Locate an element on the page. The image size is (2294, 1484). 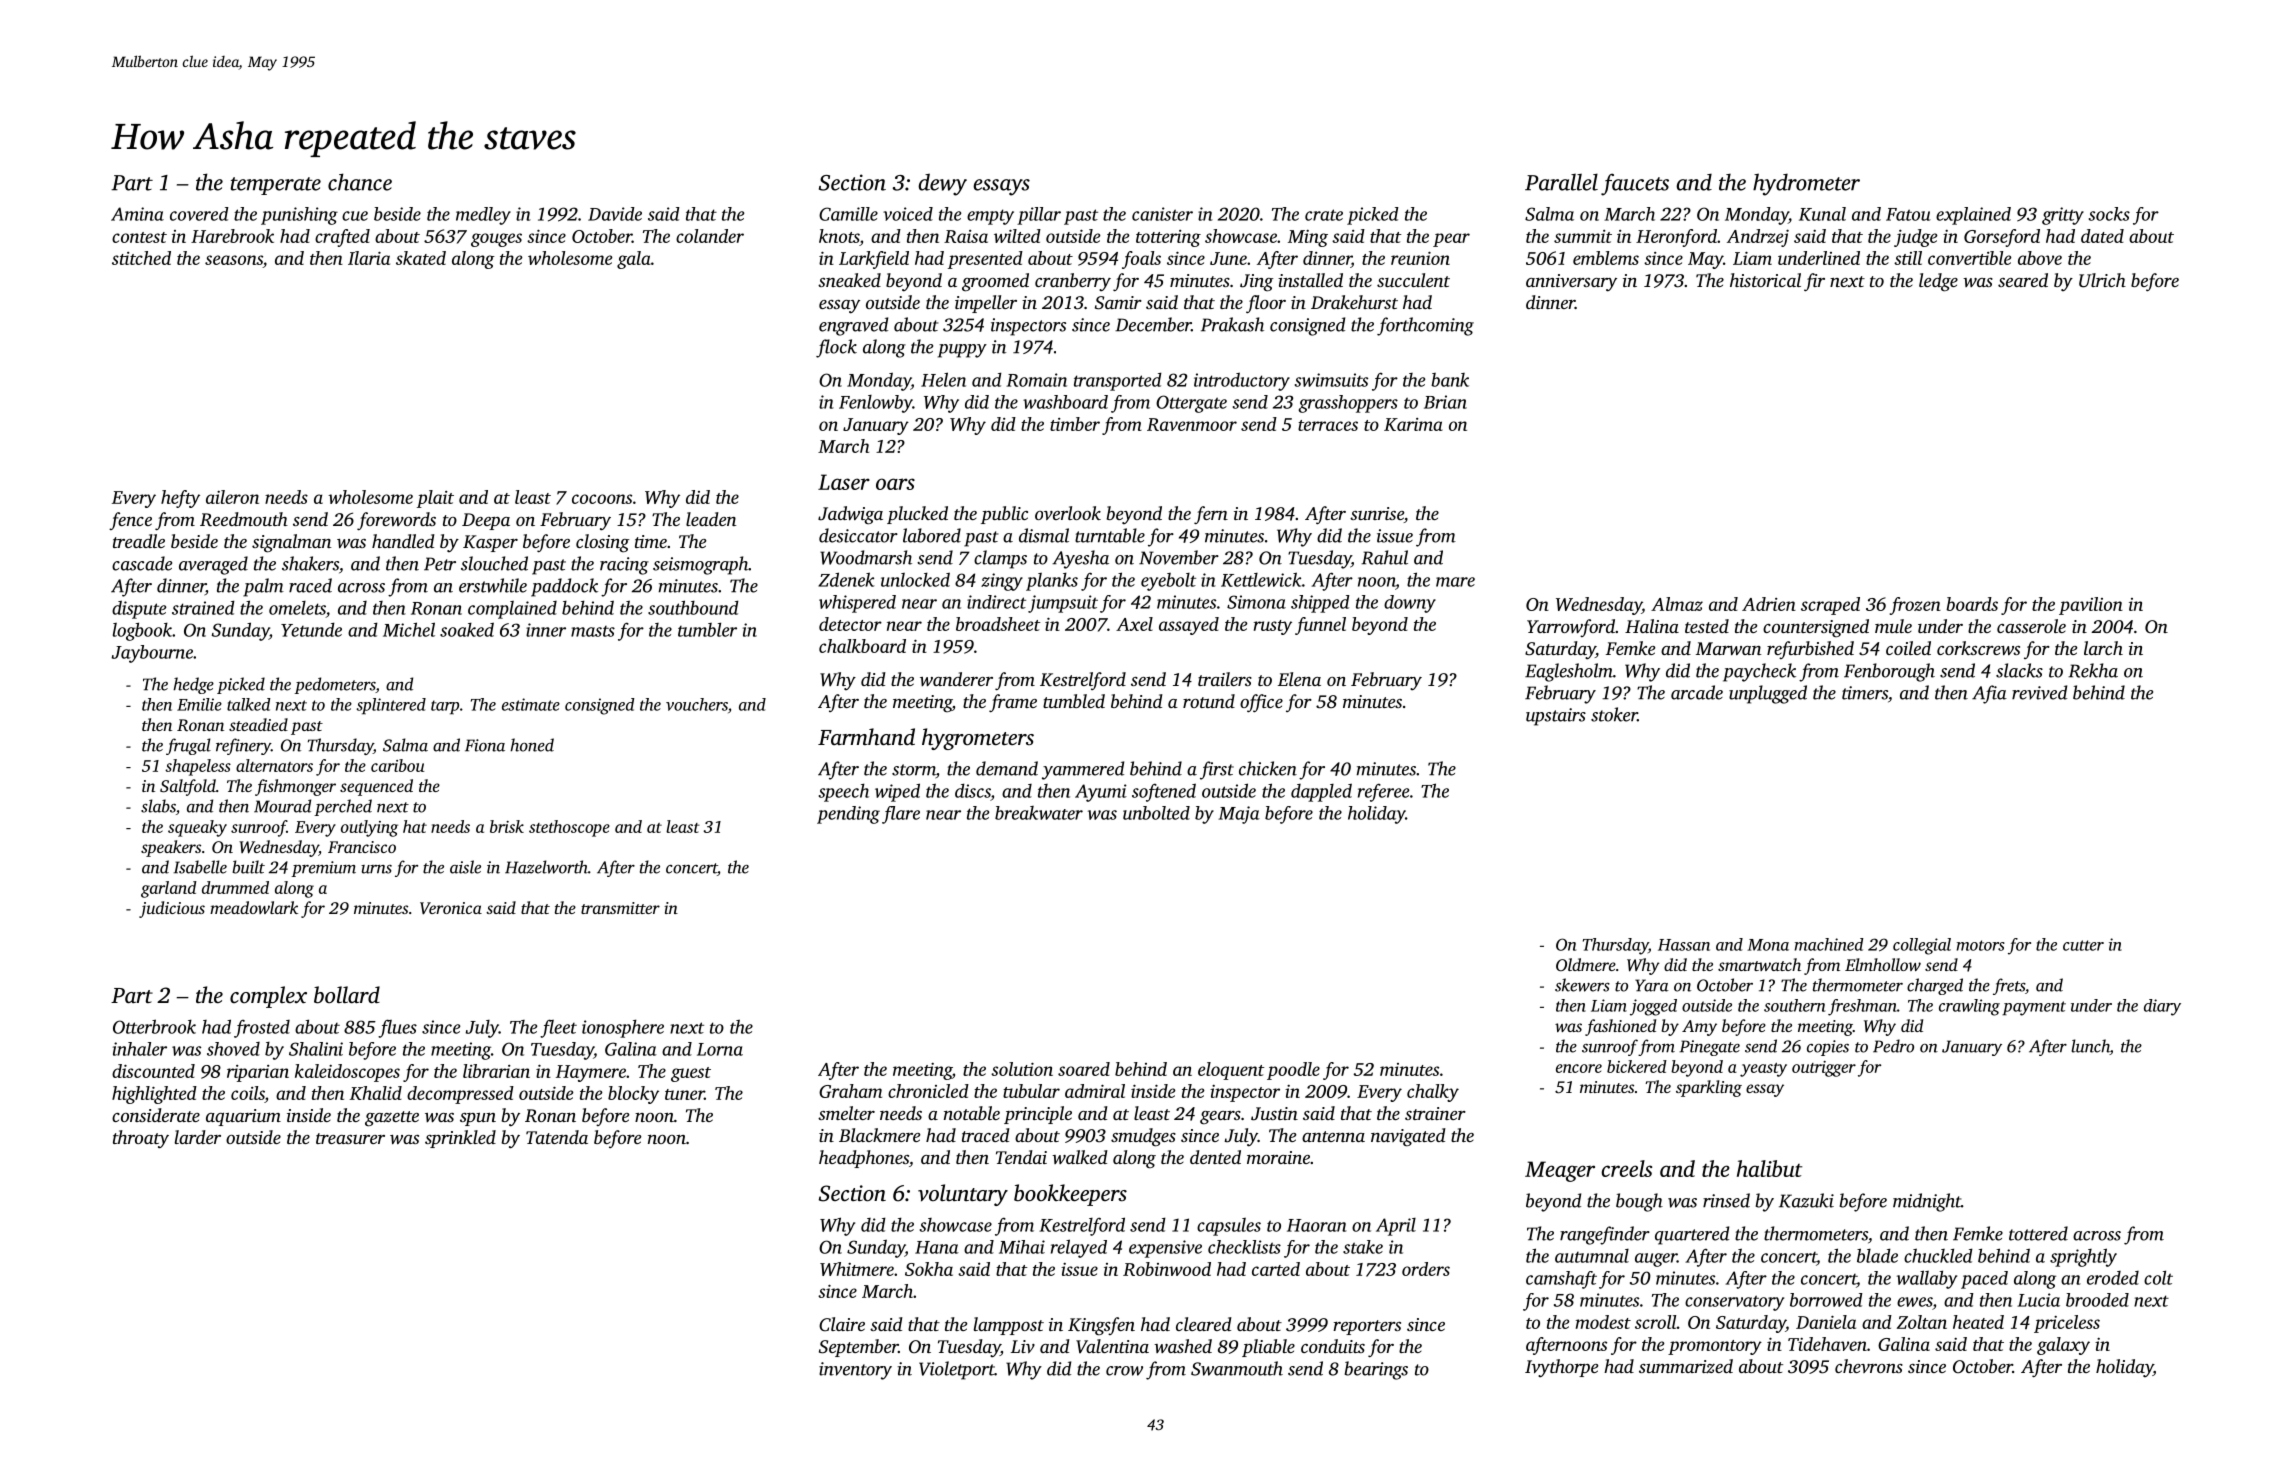
Kunal is located at coordinates (1822, 214).
